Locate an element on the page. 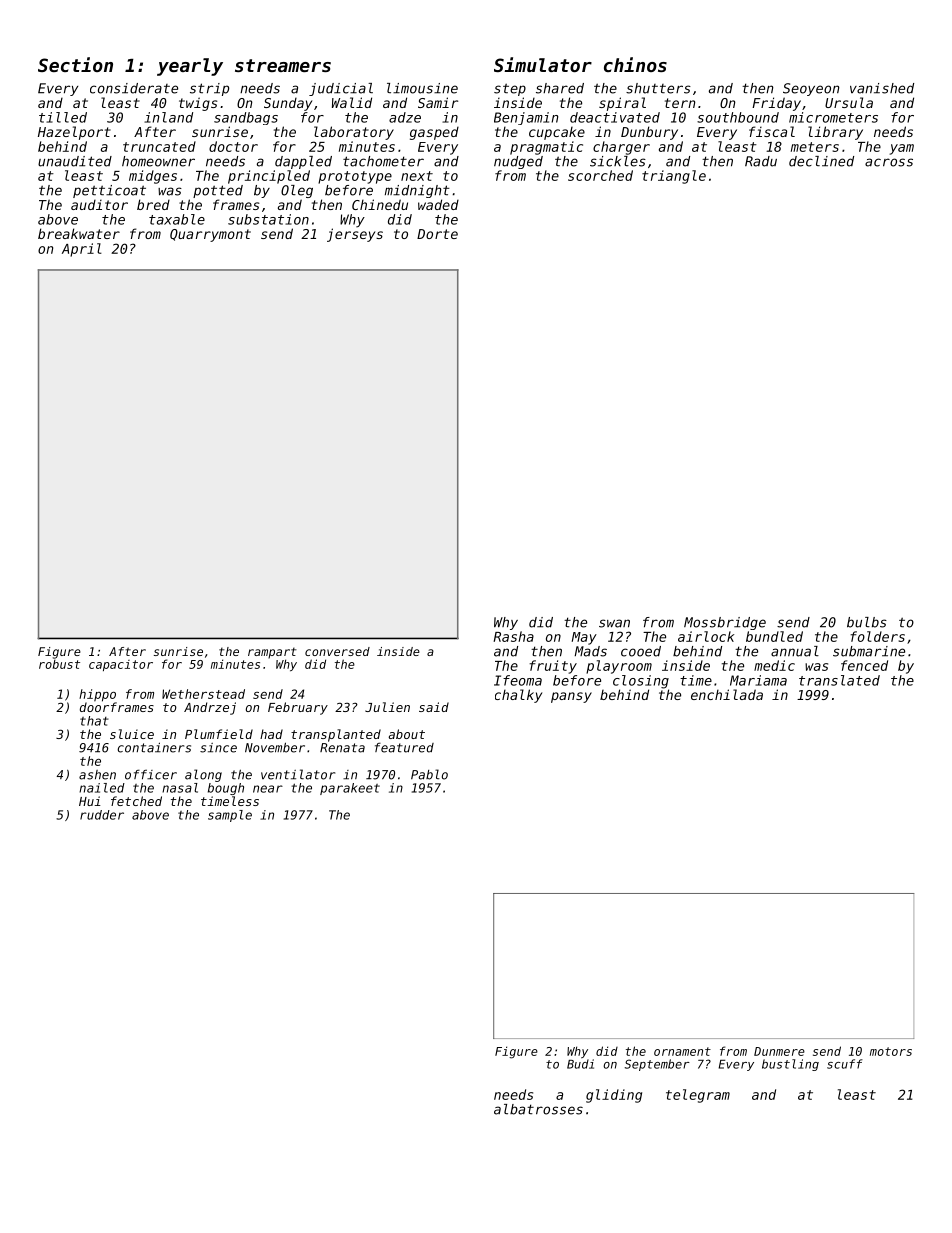  ornament is located at coordinates (682, 1051).
